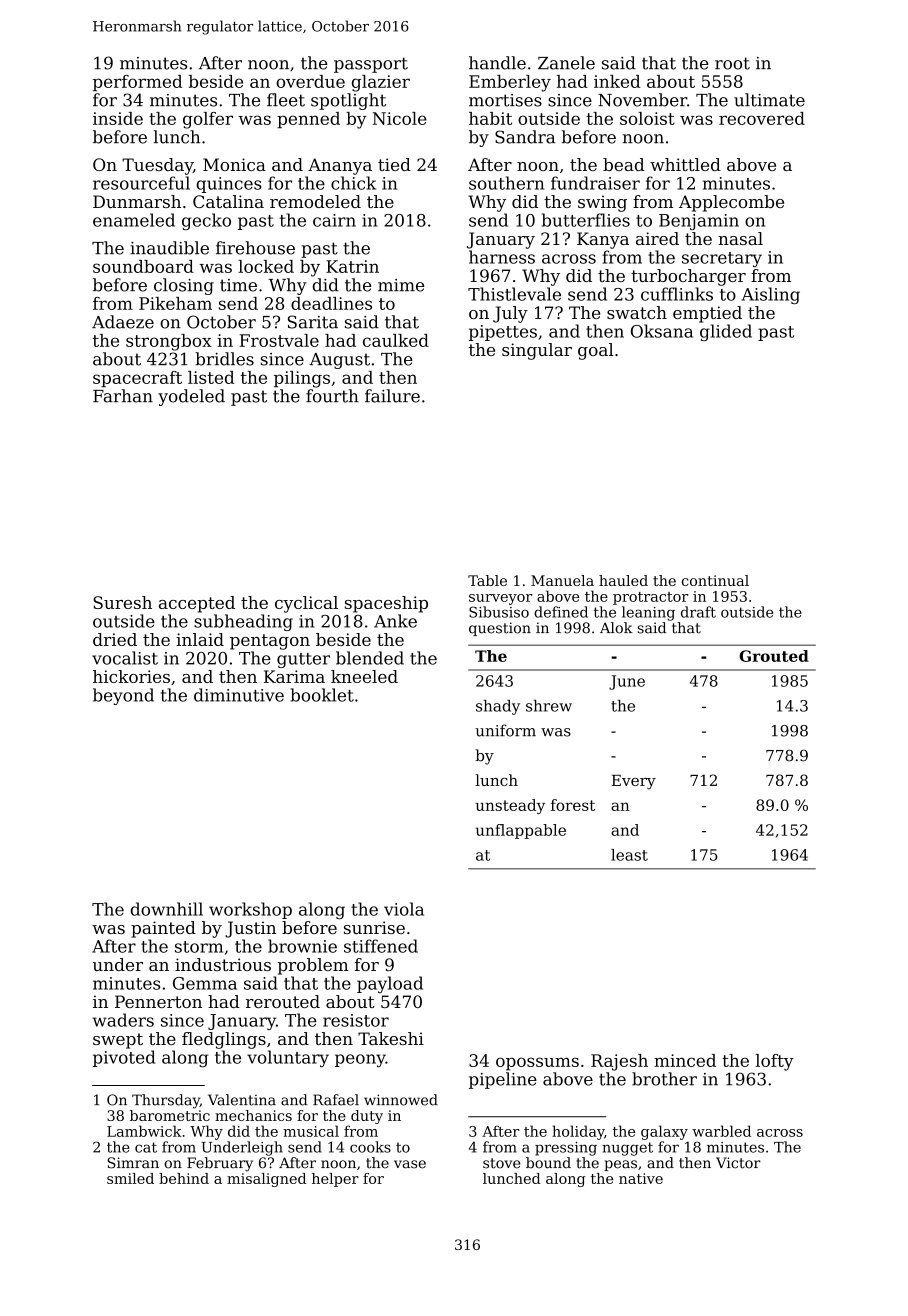 This screenshot has height=1316, width=908. Describe the element at coordinates (722, 259) in the screenshot. I see `secretary` at that location.
